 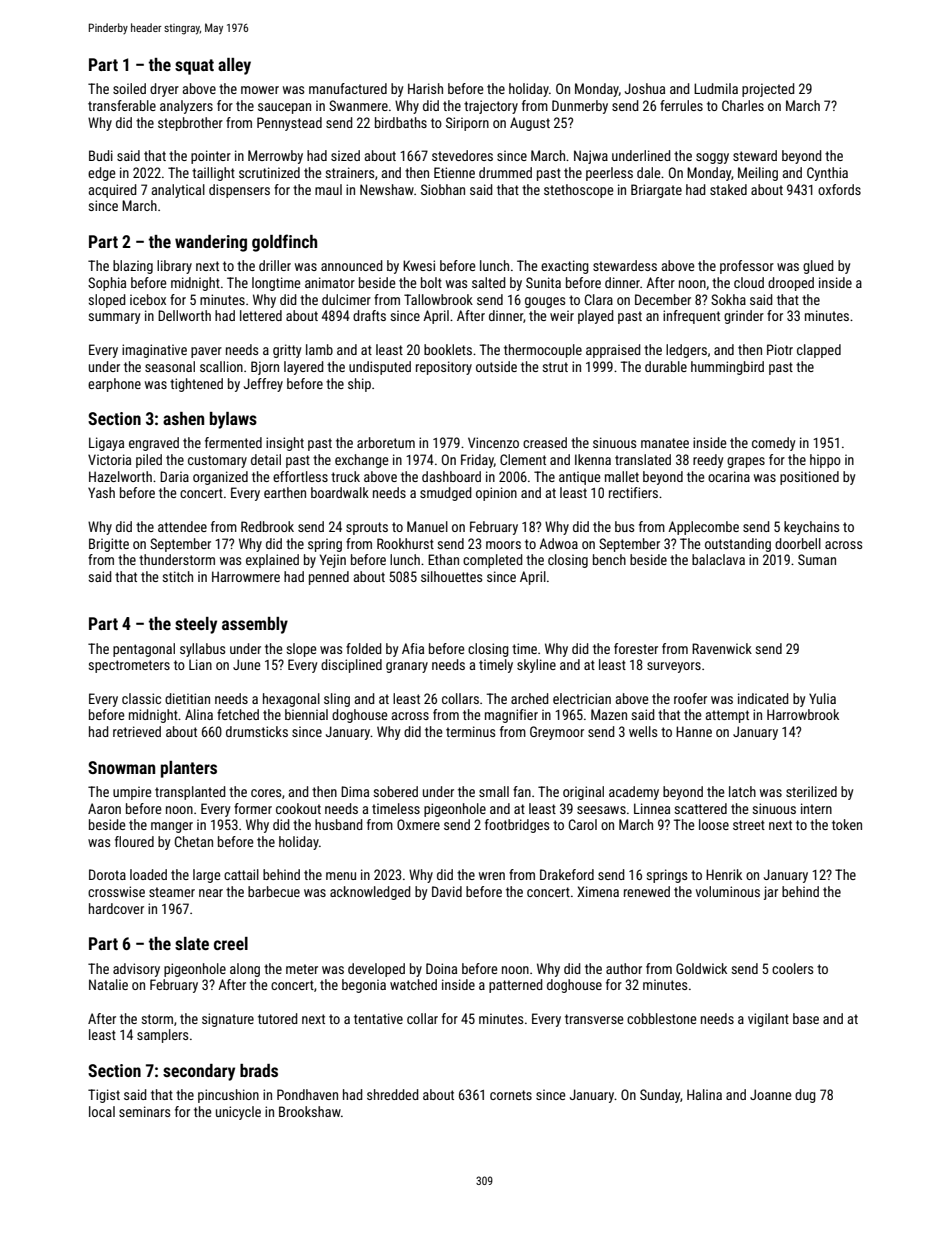 What do you see at coordinates (102, 1111) in the screenshot?
I see `local` at bounding box center [102, 1111].
